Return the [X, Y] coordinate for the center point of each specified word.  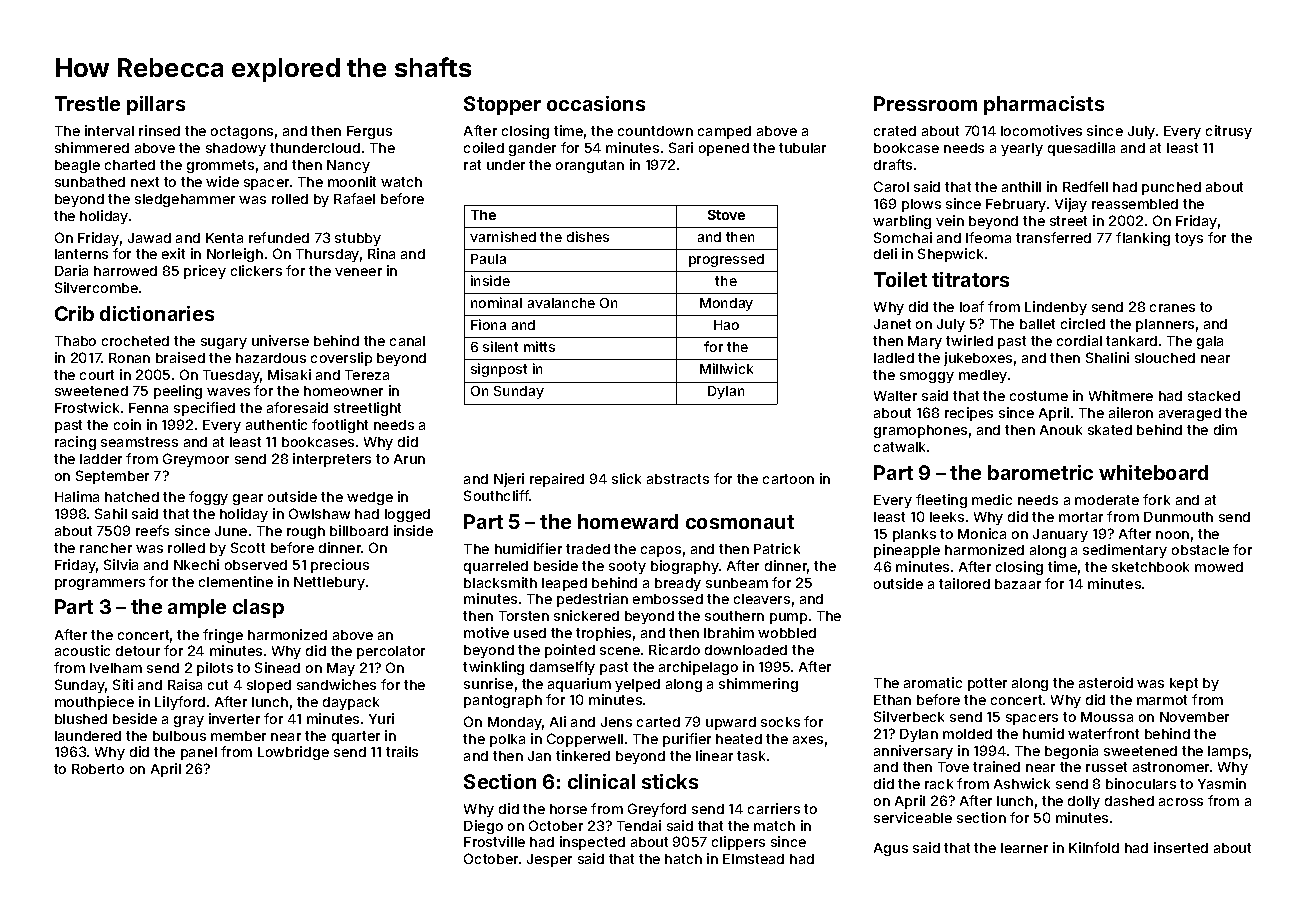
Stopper [502, 105]
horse [568, 809]
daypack [351, 703]
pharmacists [1044, 105]
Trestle [87, 103]
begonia [1071, 752]
